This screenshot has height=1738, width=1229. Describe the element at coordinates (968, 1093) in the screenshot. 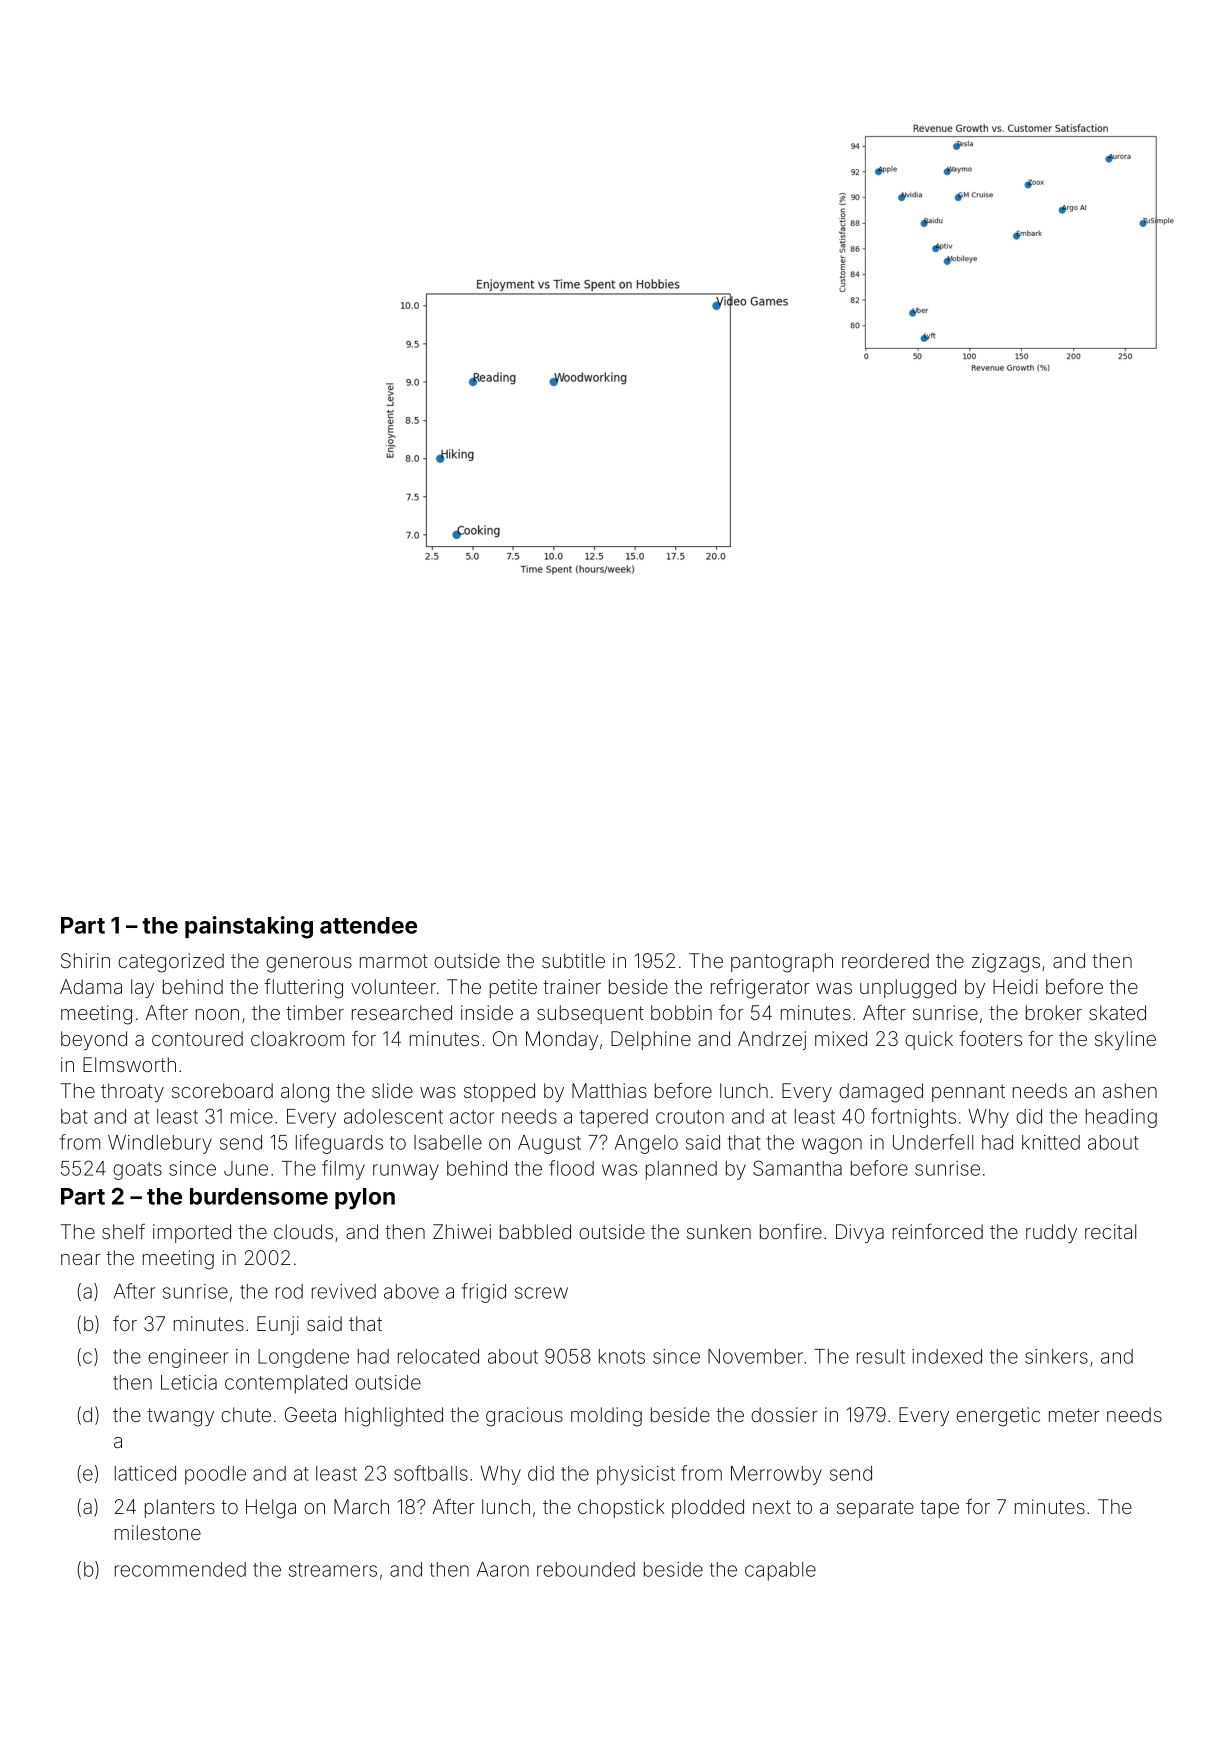

I see `pennant` at that location.
